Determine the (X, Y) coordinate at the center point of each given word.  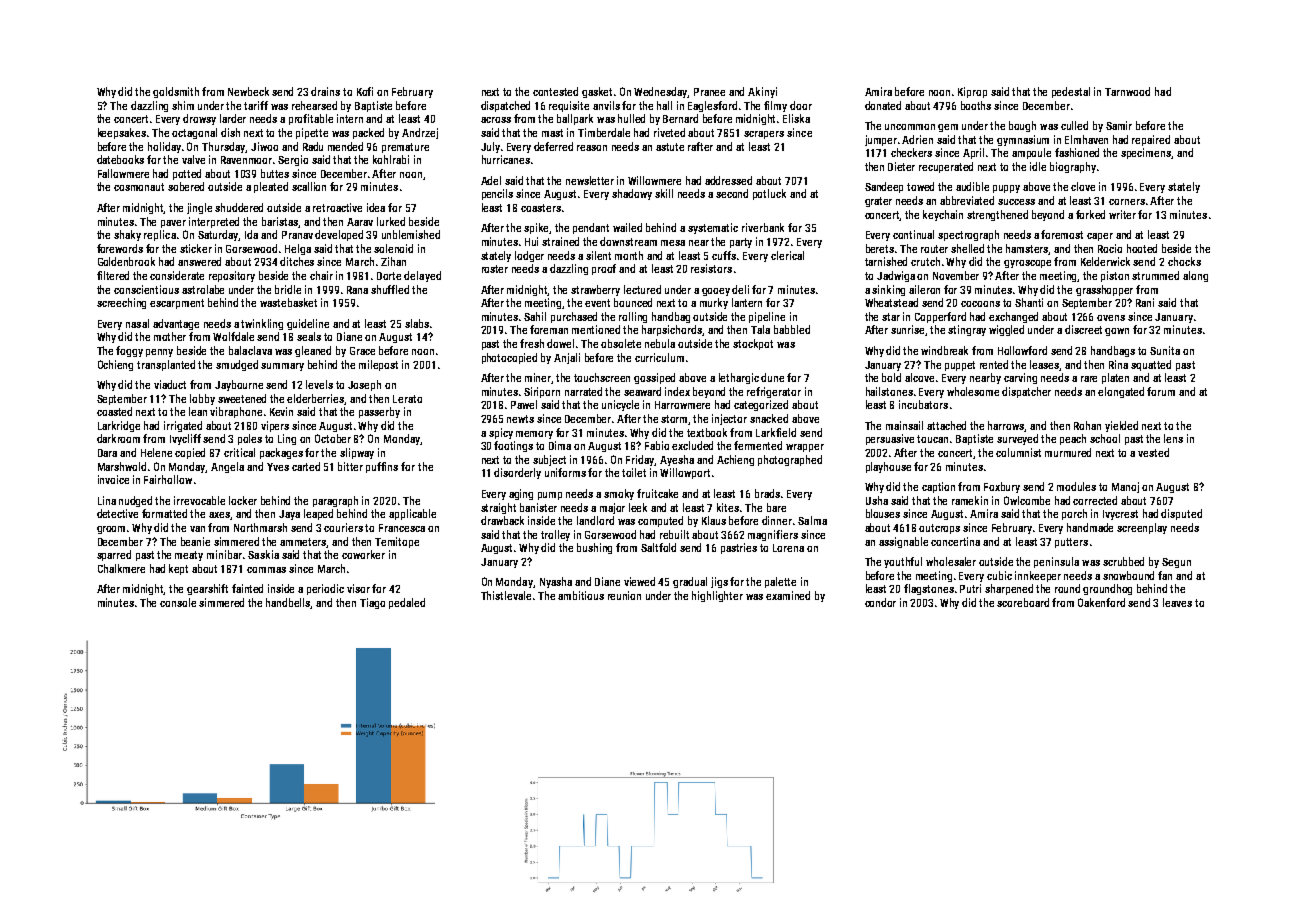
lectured (642, 289)
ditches (297, 261)
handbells (288, 603)
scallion (309, 186)
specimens (1146, 153)
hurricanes (506, 159)
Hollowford (1022, 350)
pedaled (407, 603)
